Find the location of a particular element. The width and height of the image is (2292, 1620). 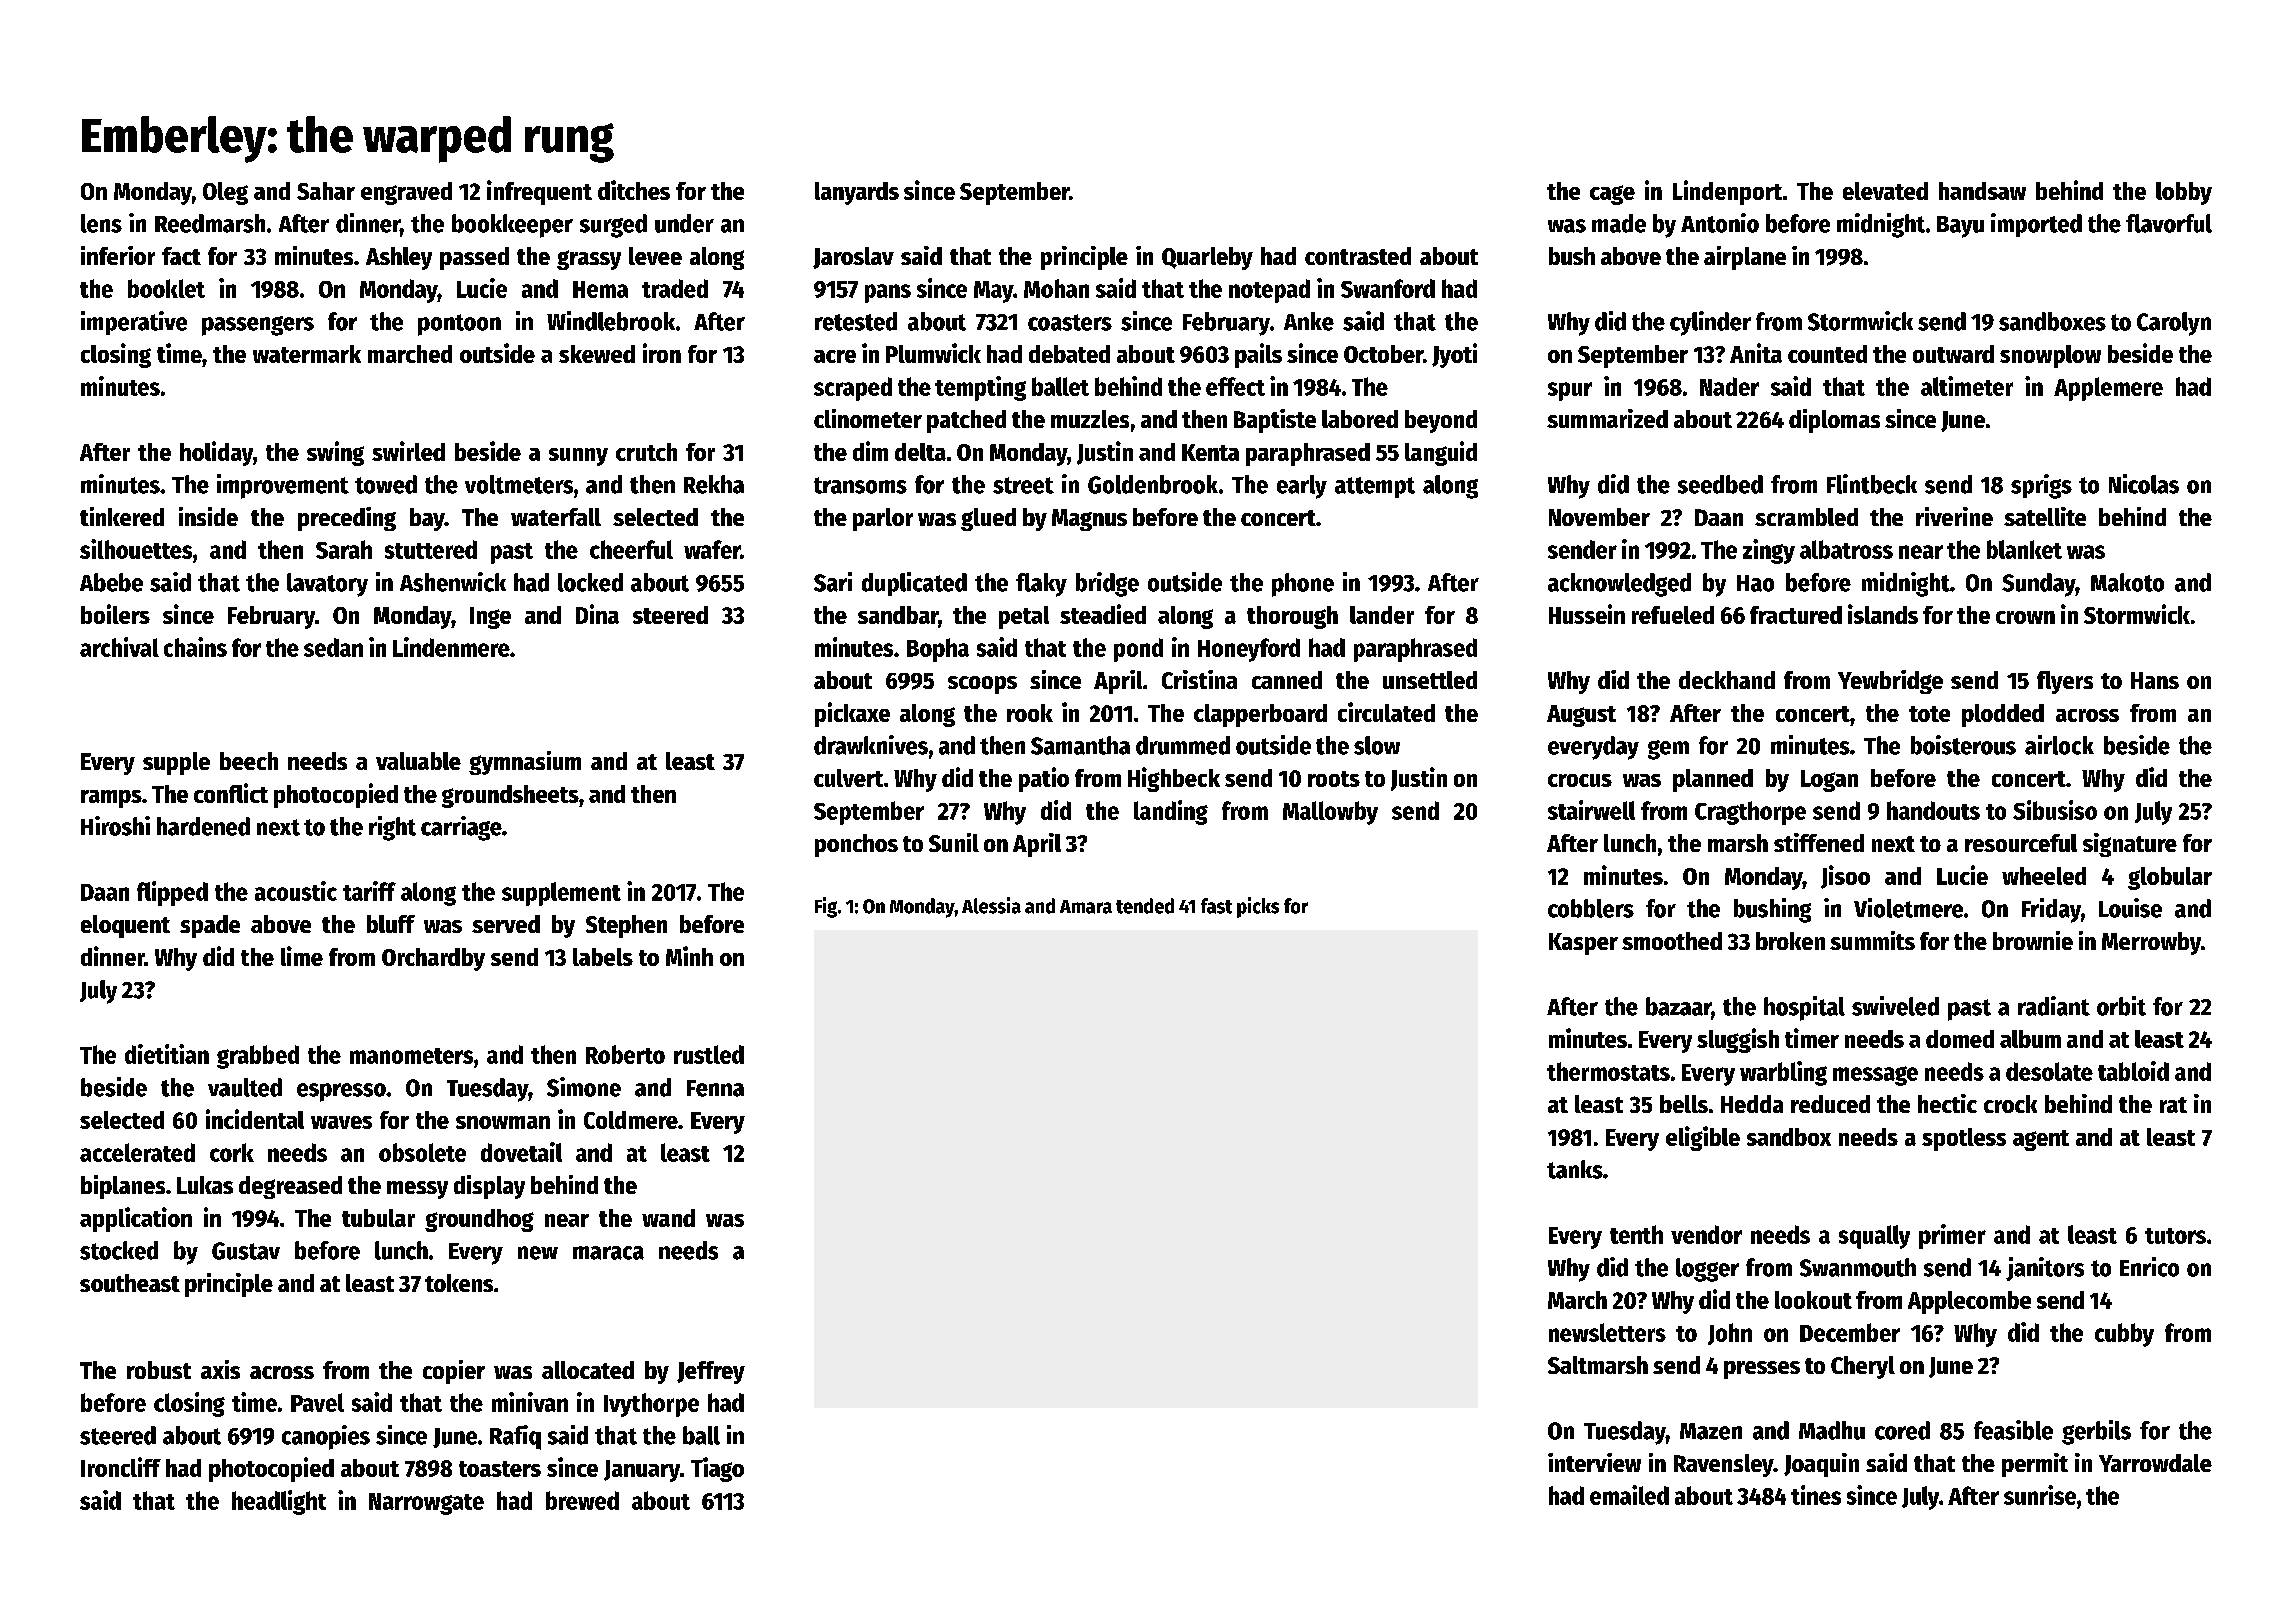

vendor is located at coordinates (1706, 1234).
